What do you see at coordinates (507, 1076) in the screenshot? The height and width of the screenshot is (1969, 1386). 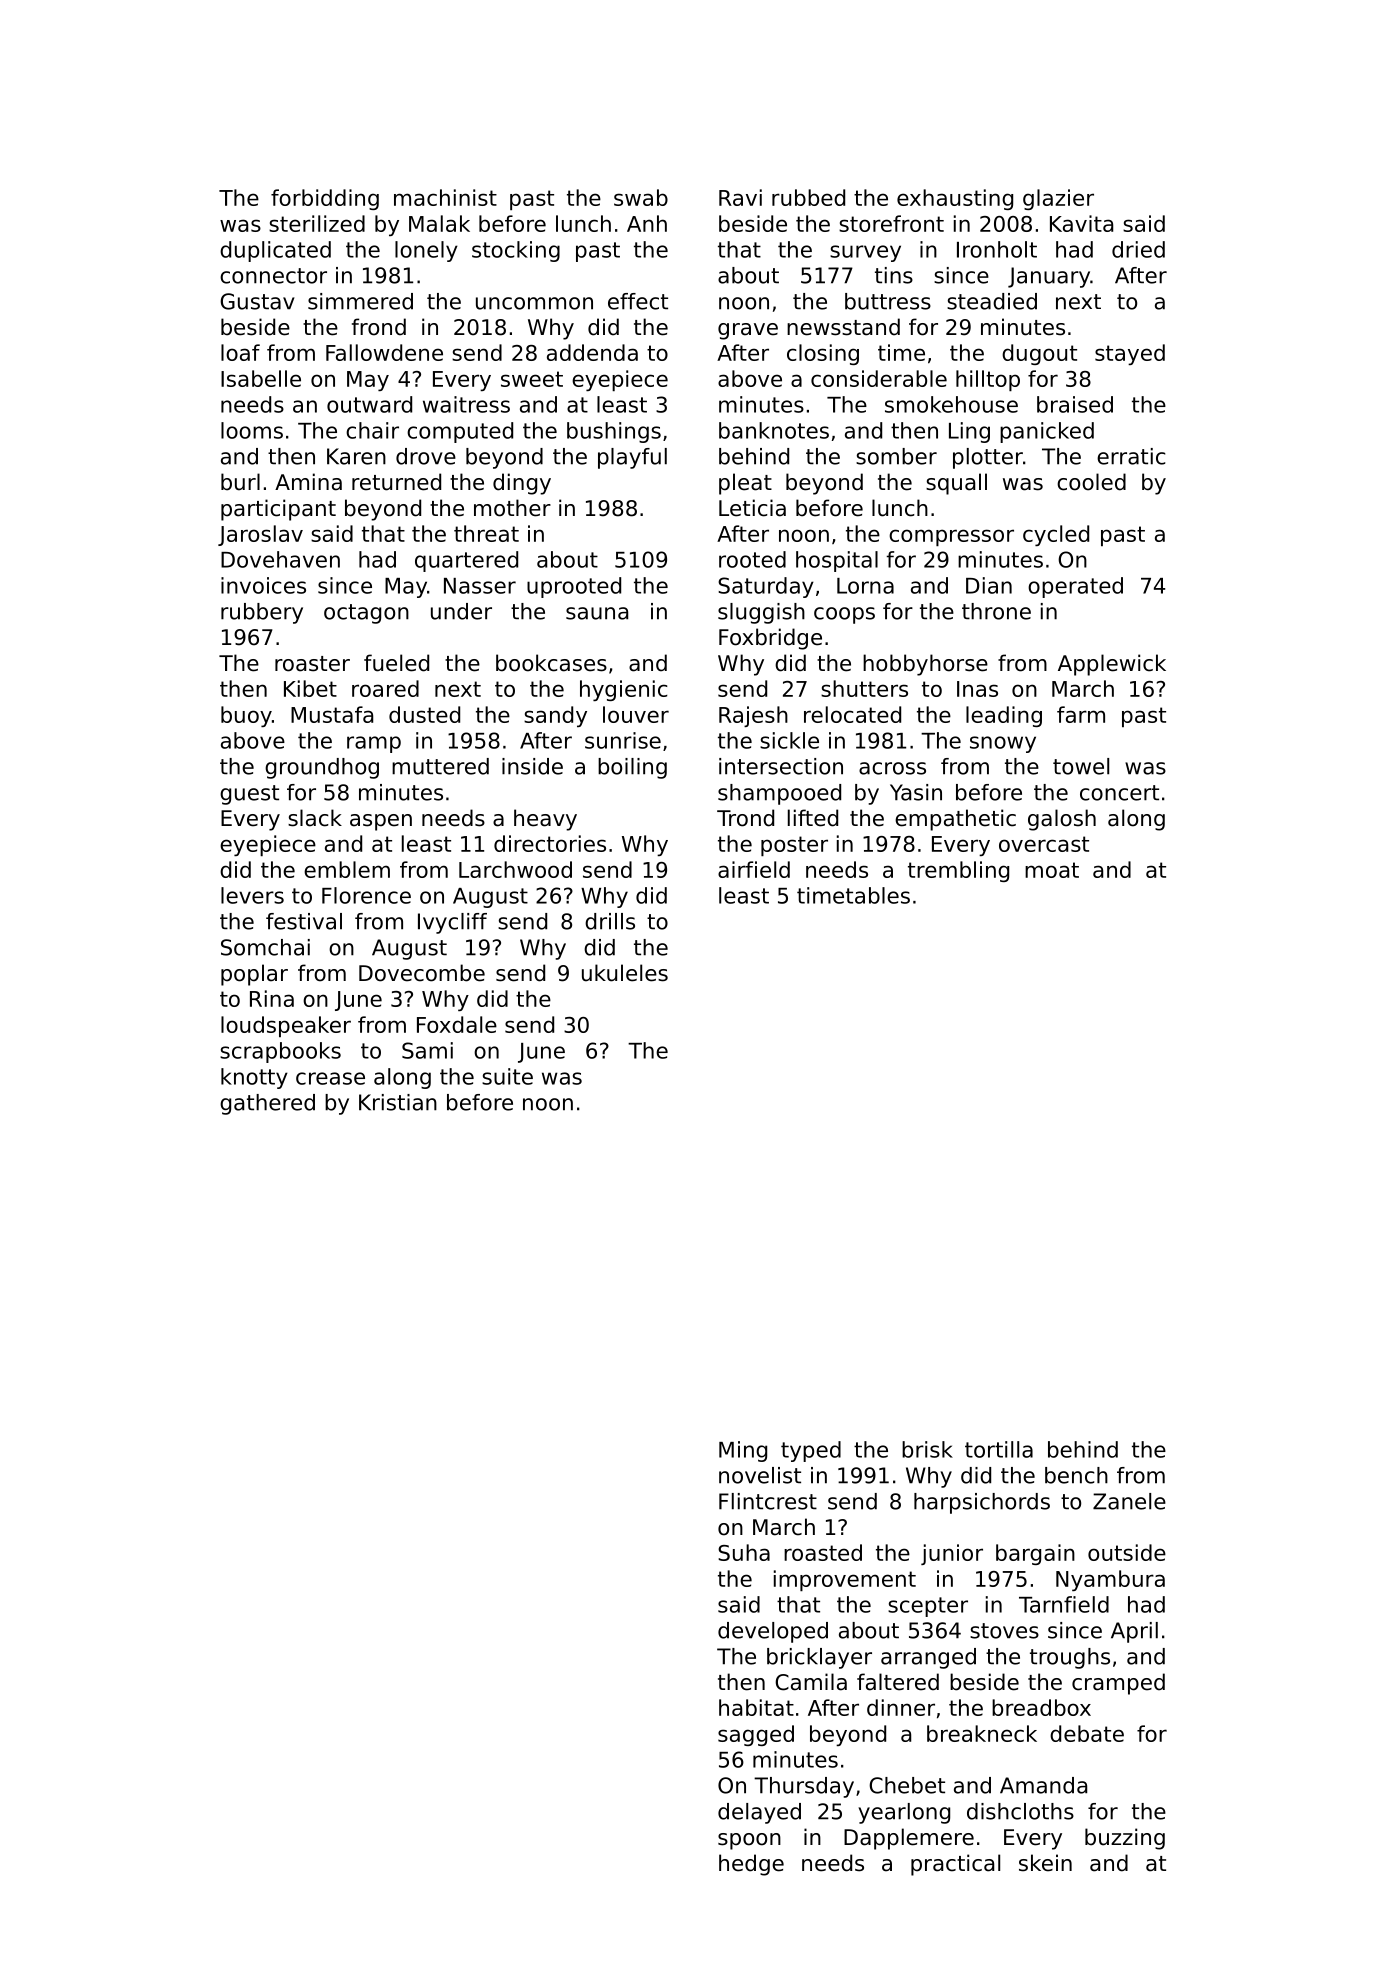 I see `suite` at bounding box center [507, 1076].
